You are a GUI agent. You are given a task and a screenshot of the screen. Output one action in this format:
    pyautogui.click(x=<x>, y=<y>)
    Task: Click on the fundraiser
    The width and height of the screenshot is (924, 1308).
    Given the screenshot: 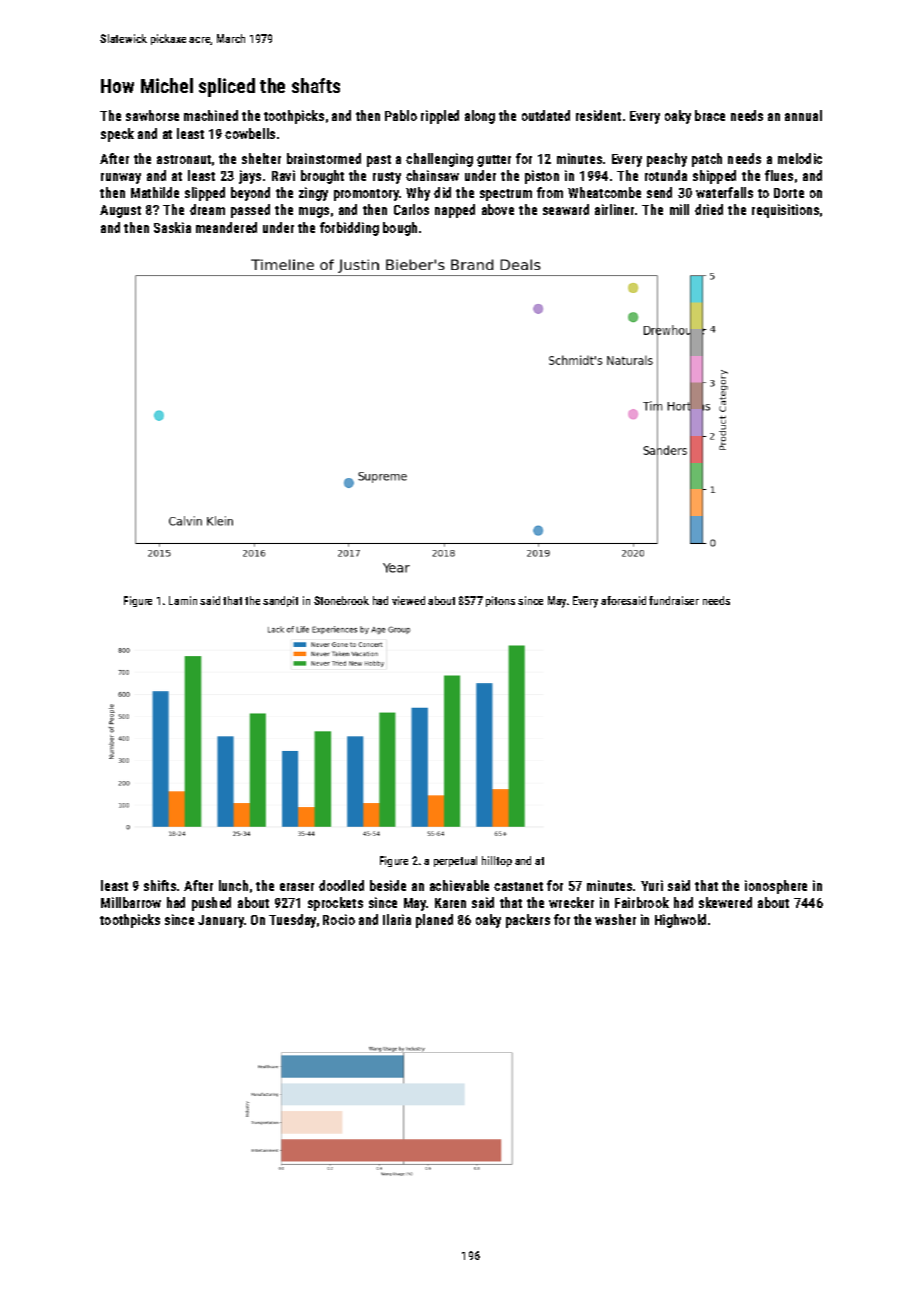 What is the action you would take?
    pyautogui.click(x=674, y=600)
